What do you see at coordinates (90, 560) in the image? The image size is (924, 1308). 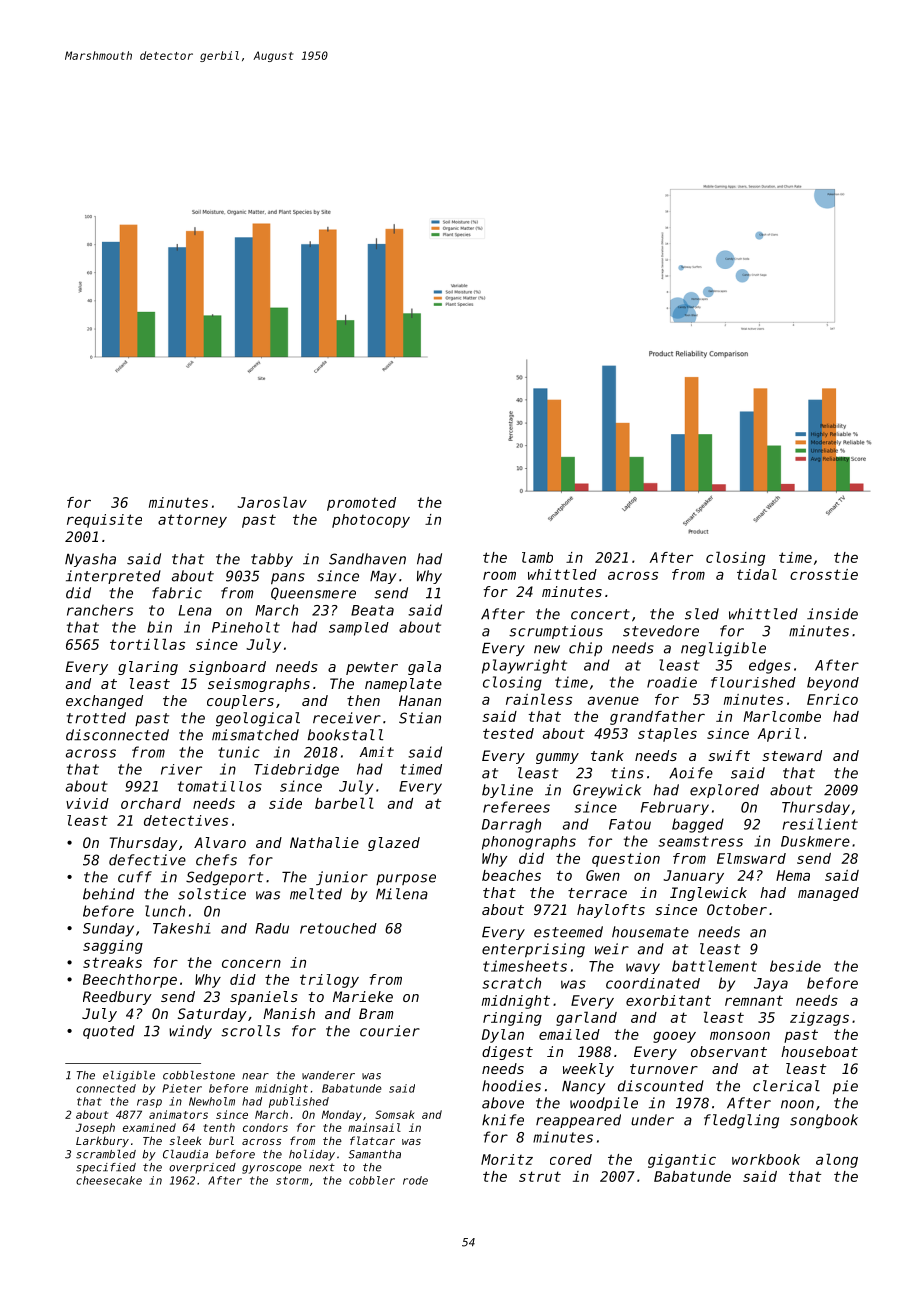 I see `Nyasha` at bounding box center [90, 560].
